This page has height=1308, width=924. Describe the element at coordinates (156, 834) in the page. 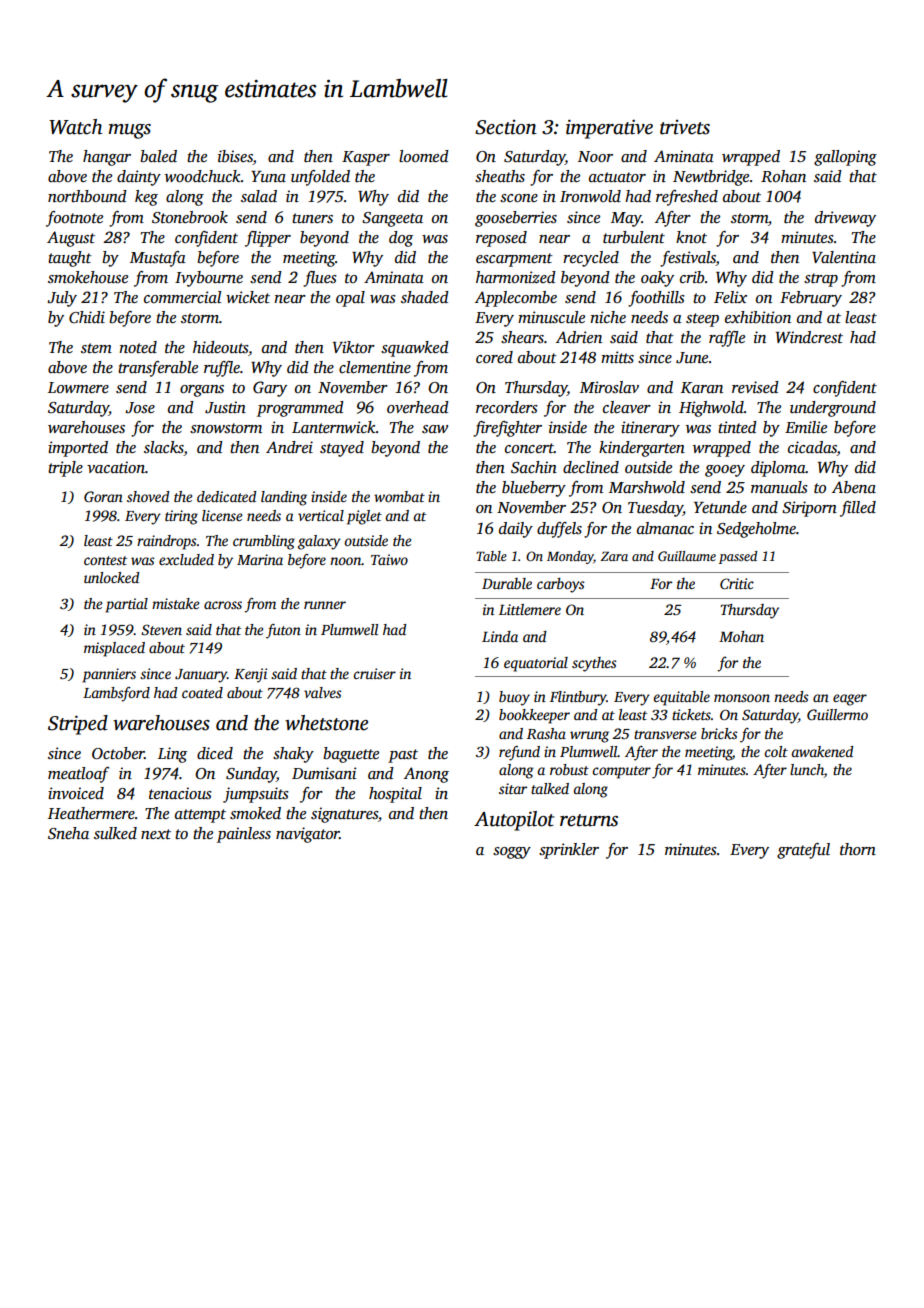

I see `next` at that location.
